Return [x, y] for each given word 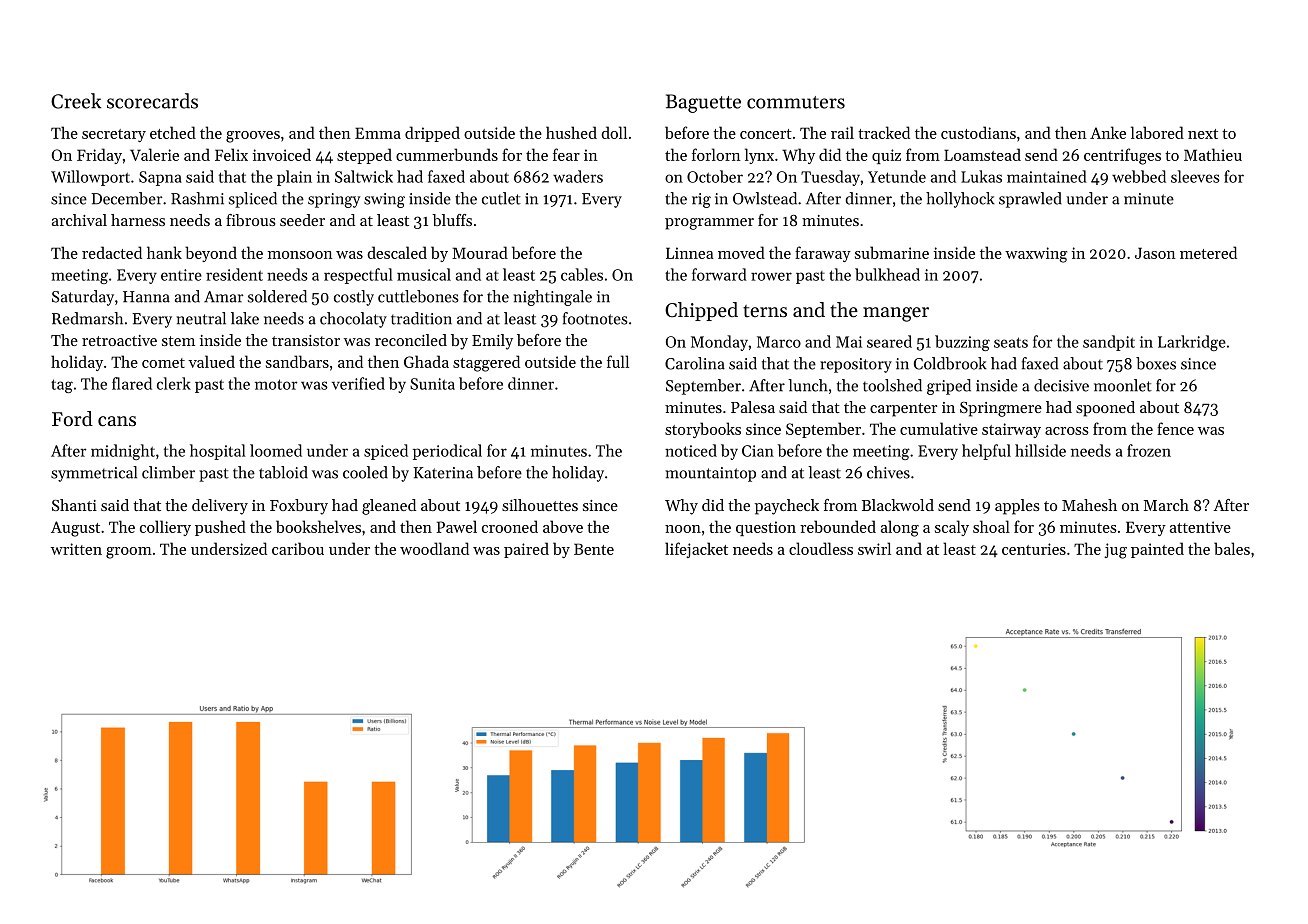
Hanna [146, 297]
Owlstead [765, 198]
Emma [378, 133]
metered [1208, 252]
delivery [220, 507]
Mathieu [1213, 154]
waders [578, 176]
